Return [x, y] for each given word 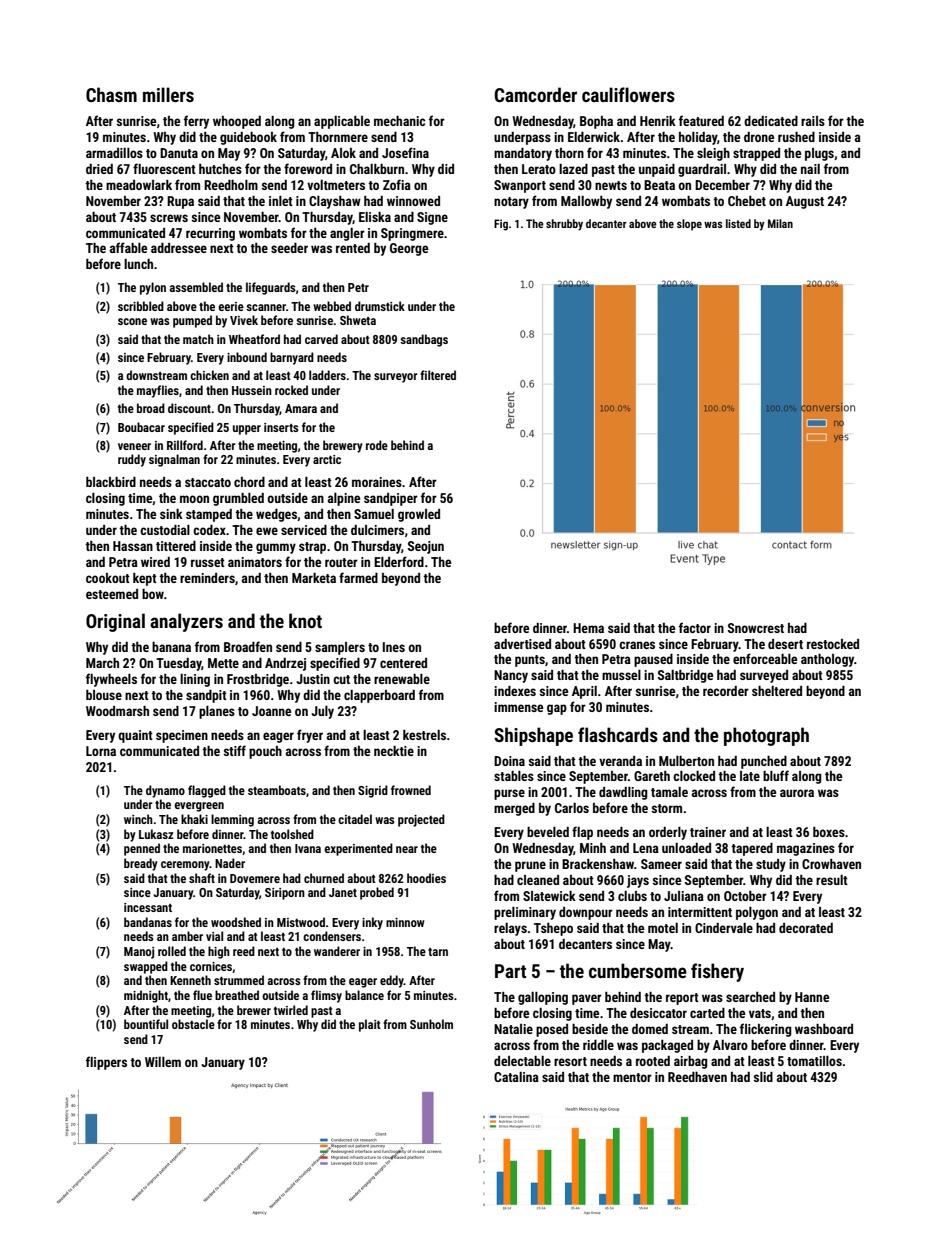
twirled [291, 1010]
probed [377, 893]
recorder [726, 691]
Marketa [314, 578]
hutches [220, 169]
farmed [358, 577]
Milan [780, 223]
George [409, 249]
